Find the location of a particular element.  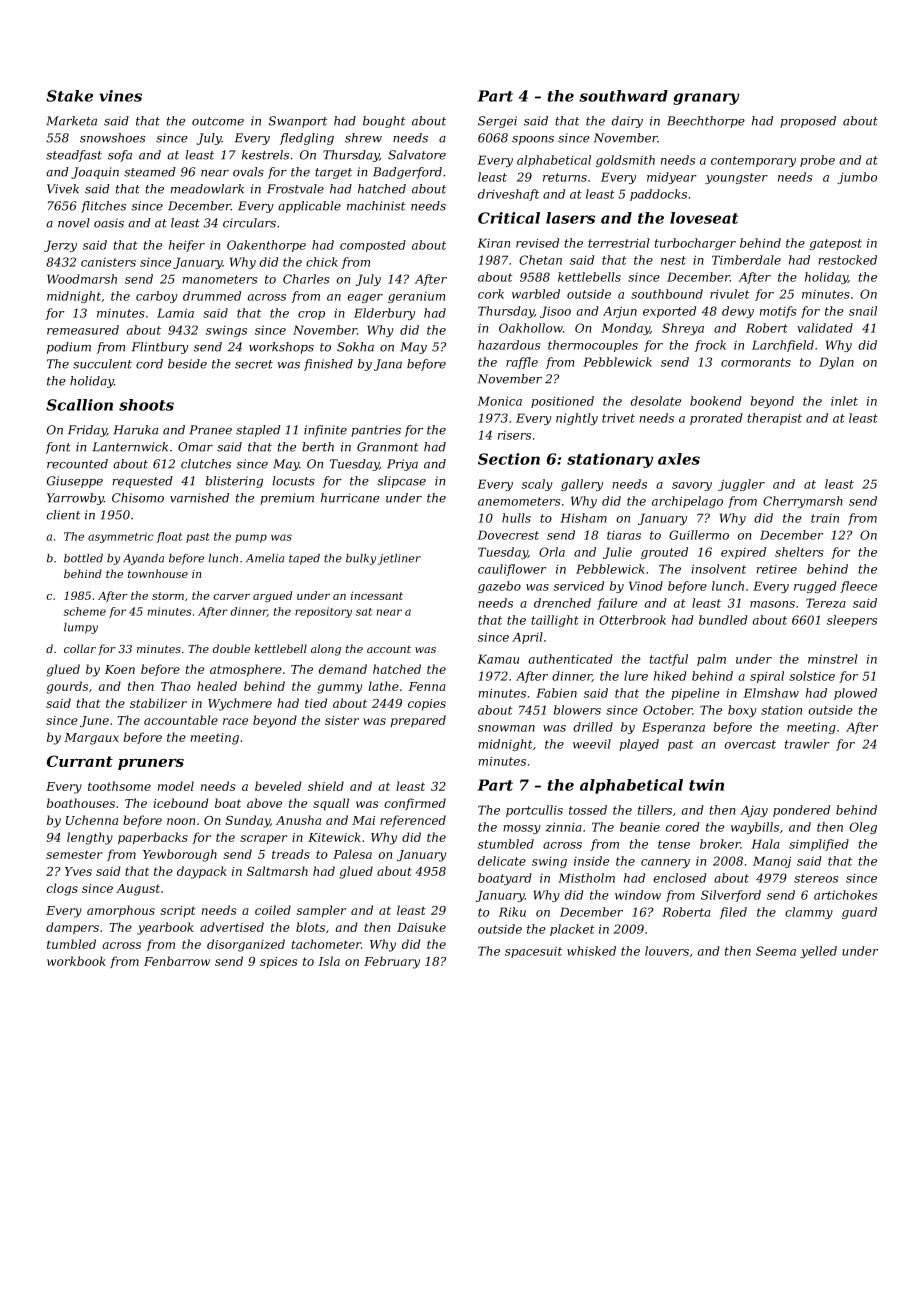

Stake is located at coordinates (69, 96).
